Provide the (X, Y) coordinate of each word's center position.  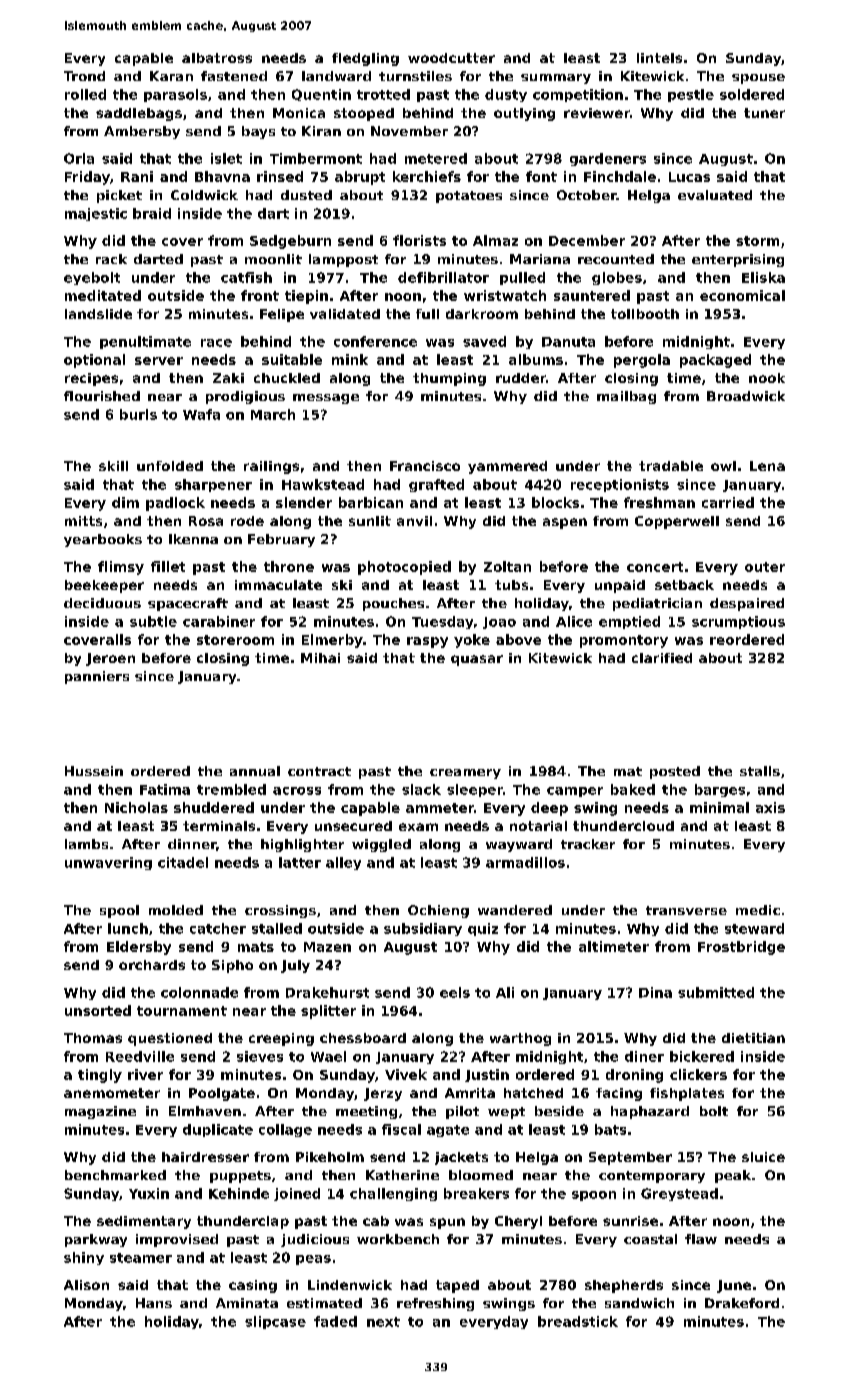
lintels (659, 58)
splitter (328, 1012)
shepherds (624, 1286)
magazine (100, 1112)
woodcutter (451, 58)
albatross (217, 58)
